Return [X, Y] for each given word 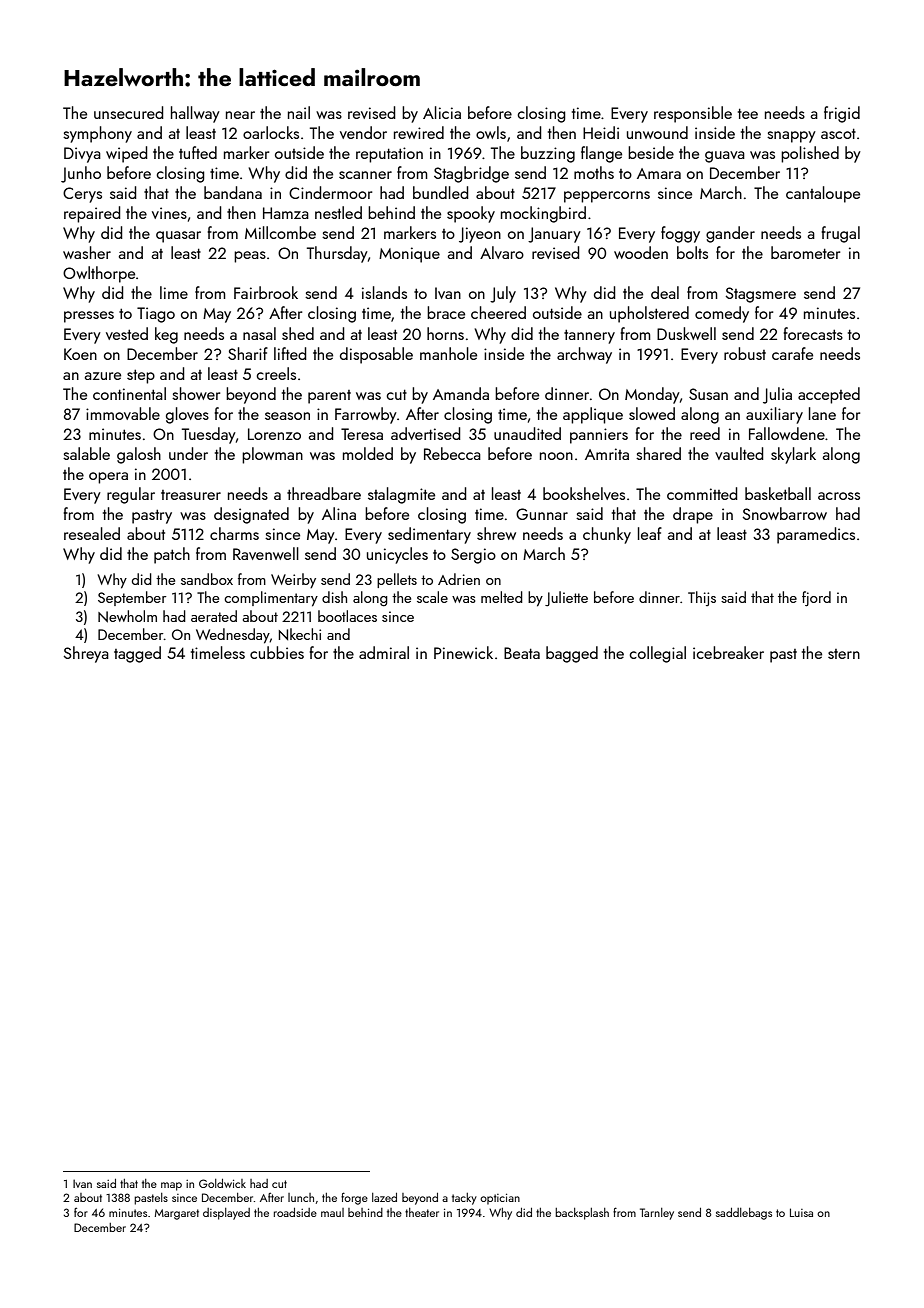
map [171, 1186]
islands [384, 292]
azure [102, 376]
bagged [572, 654]
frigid [842, 114]
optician [500, 1199]
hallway [195, 114]
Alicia [442, 112]
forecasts [813, 333]
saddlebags [744, 1214]
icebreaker [728, 652]
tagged [137, 654]
